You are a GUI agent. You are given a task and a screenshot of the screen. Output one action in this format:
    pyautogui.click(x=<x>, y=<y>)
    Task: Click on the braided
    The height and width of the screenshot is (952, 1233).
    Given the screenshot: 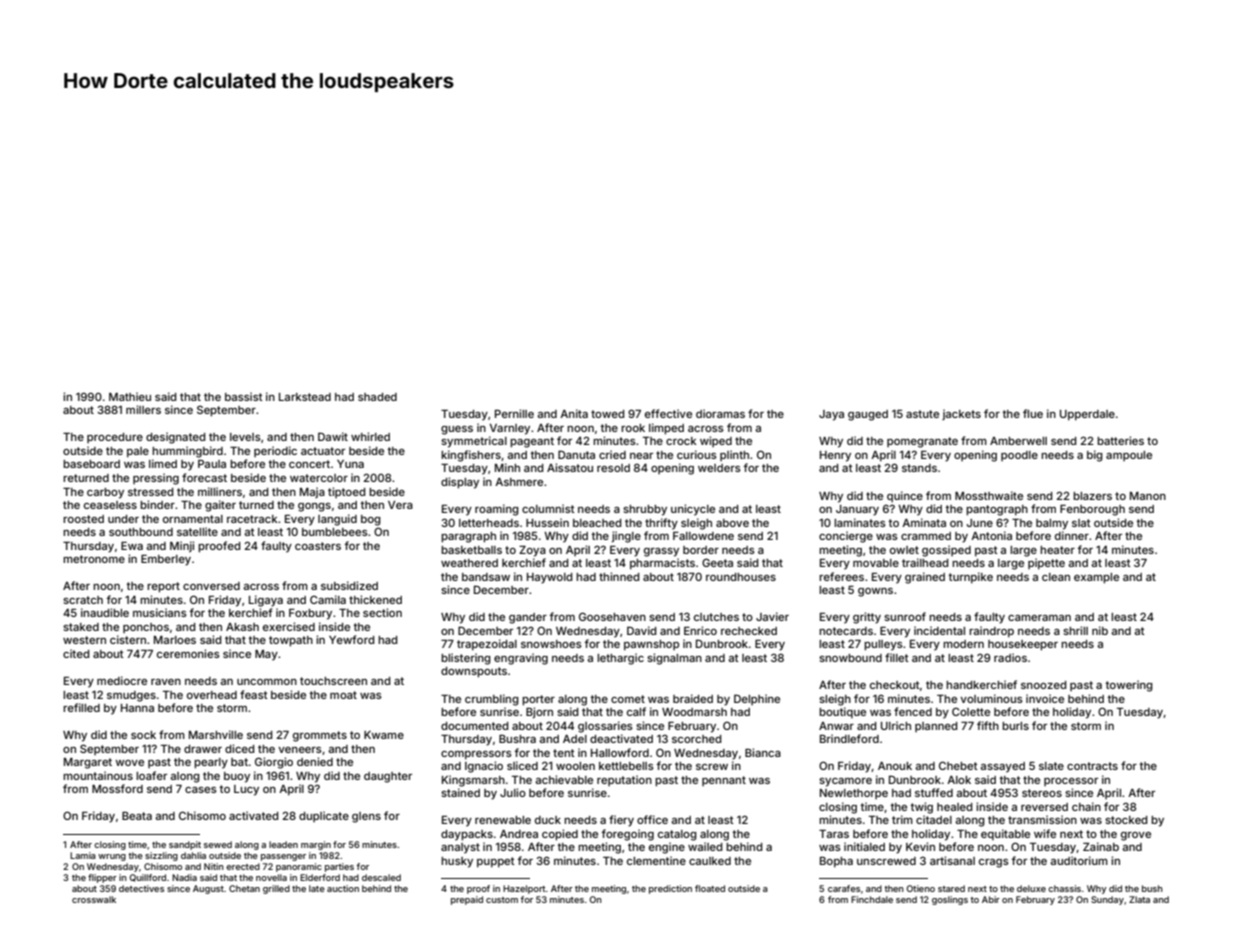 What is the action you would take?
    pyautogui.click(x=693, y=698)
